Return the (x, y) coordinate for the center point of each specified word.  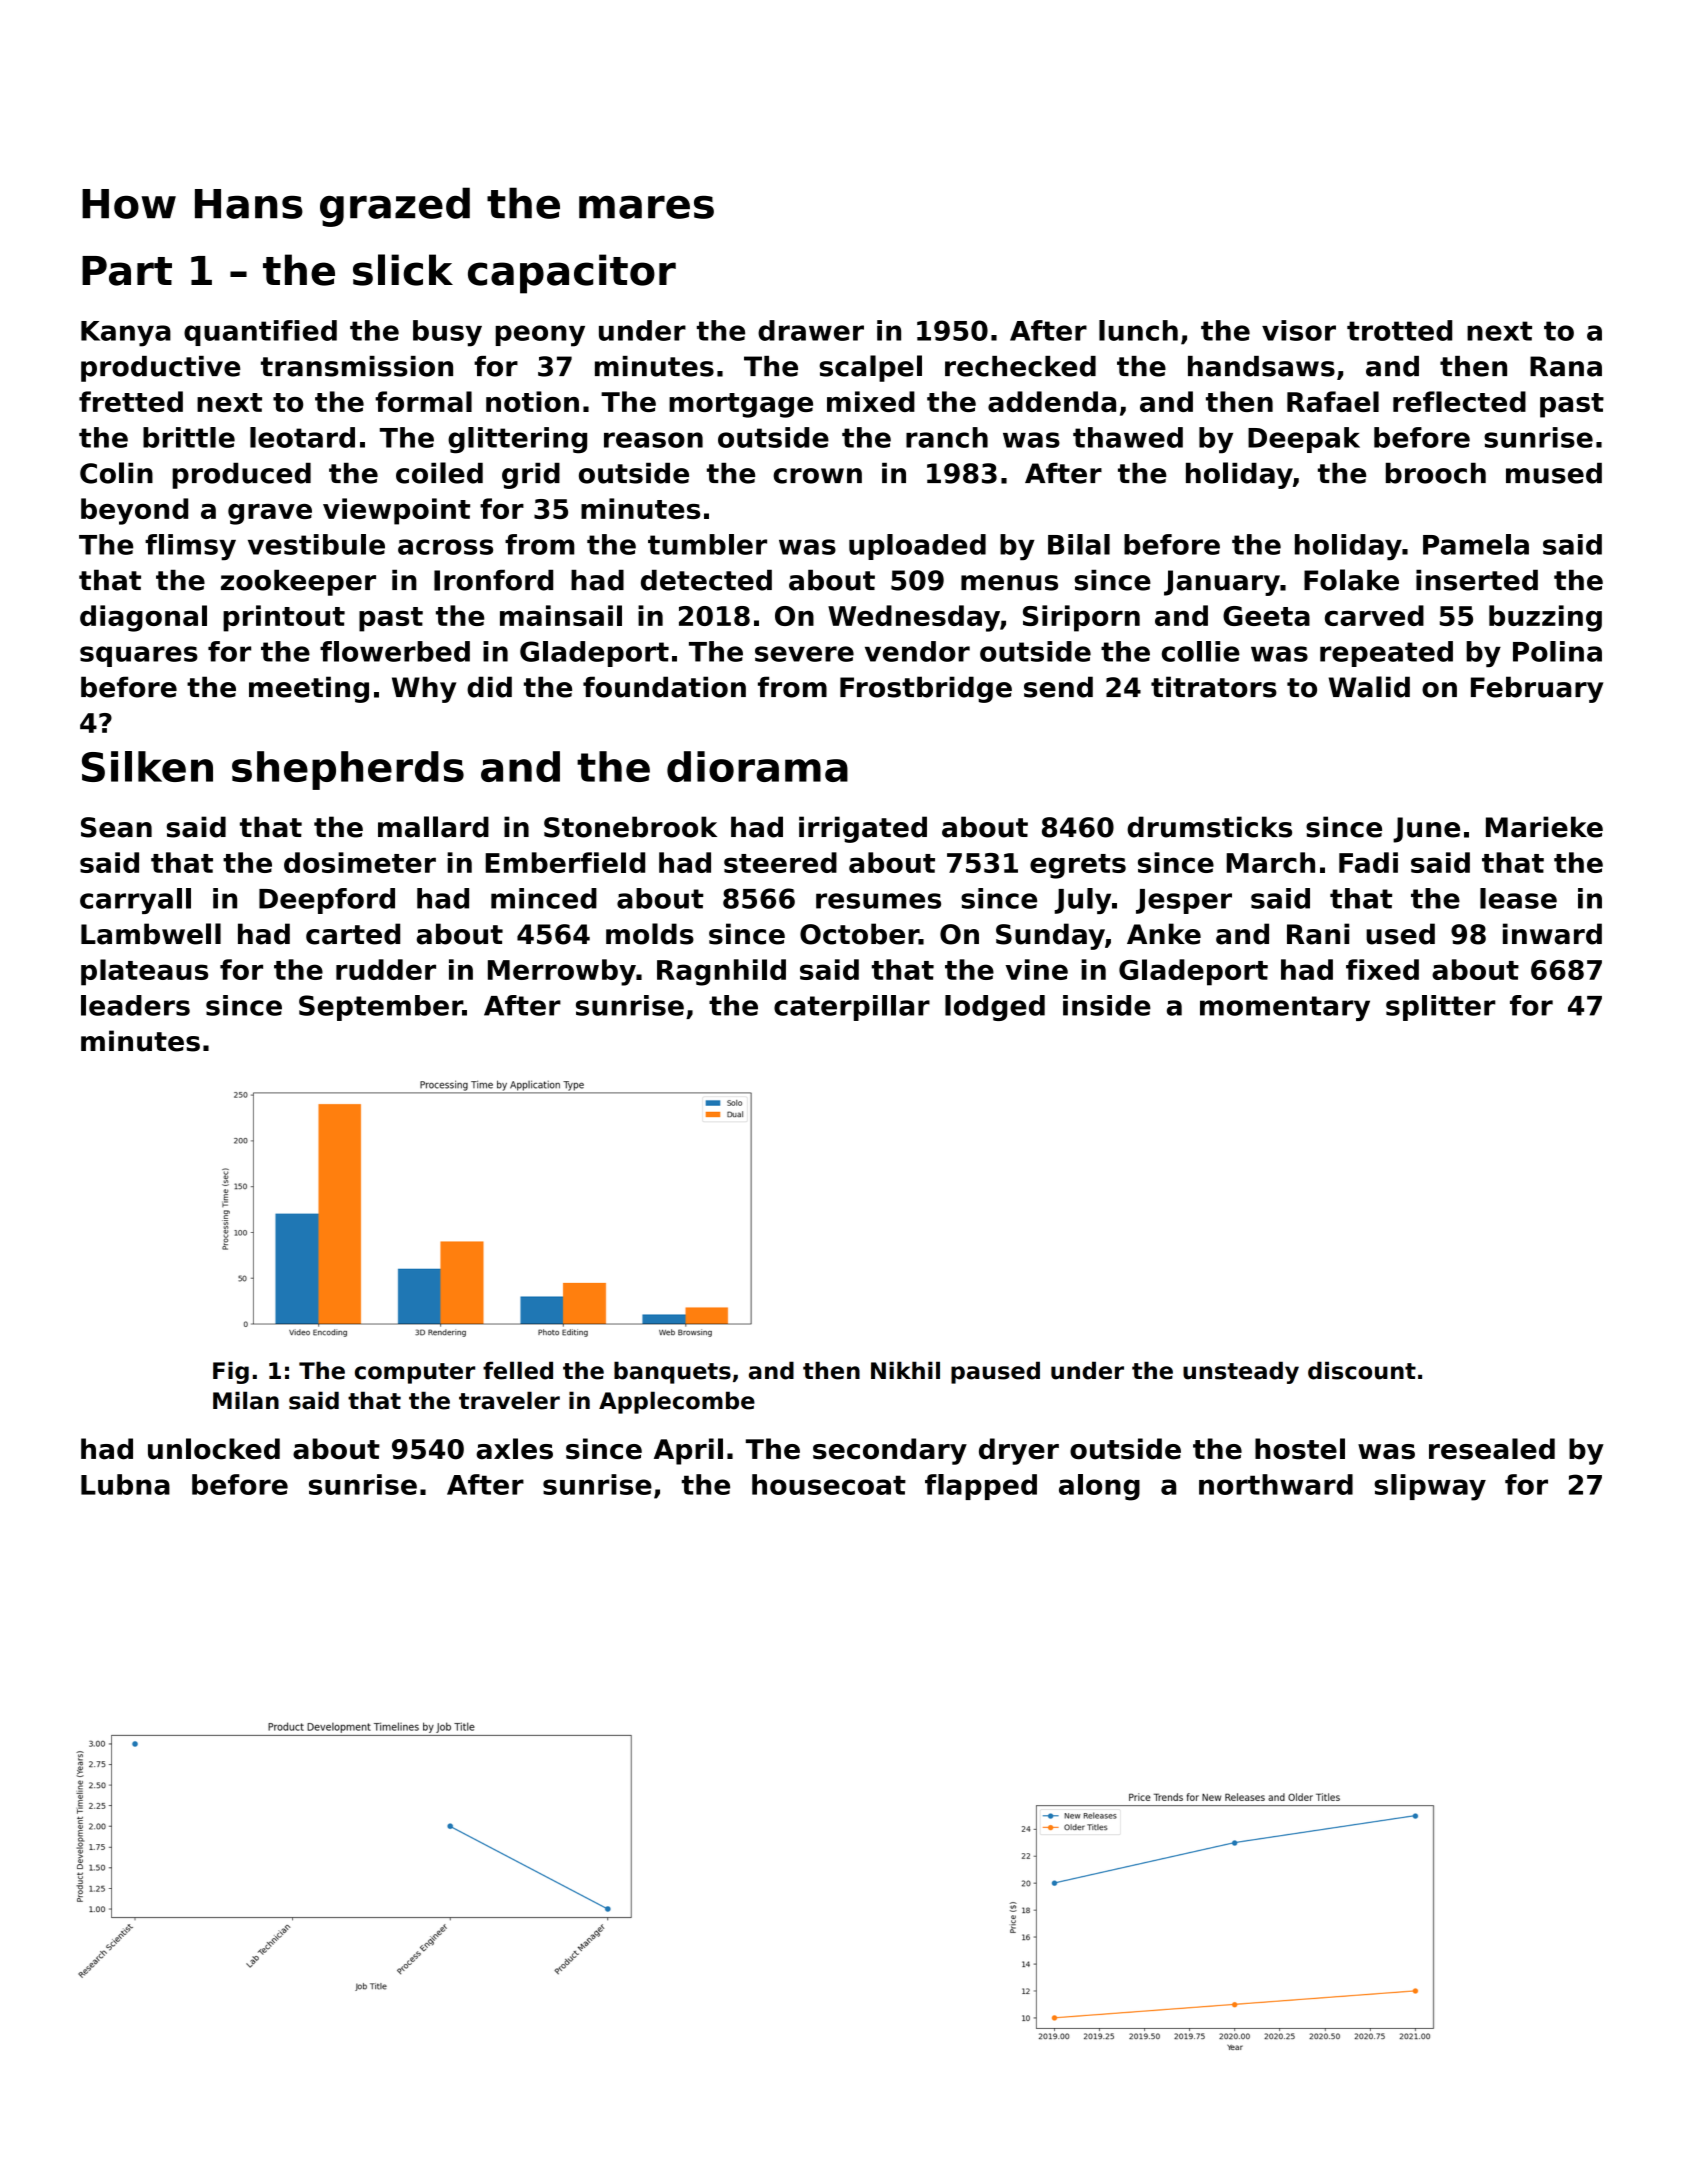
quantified (260, 333)
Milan (246, 1400)
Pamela (1476, 544)
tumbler (707, 544)
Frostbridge (926, 689)
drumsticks (1209, 827)
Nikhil (905, 1370)
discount (1362, 1370)
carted (353, 934)
